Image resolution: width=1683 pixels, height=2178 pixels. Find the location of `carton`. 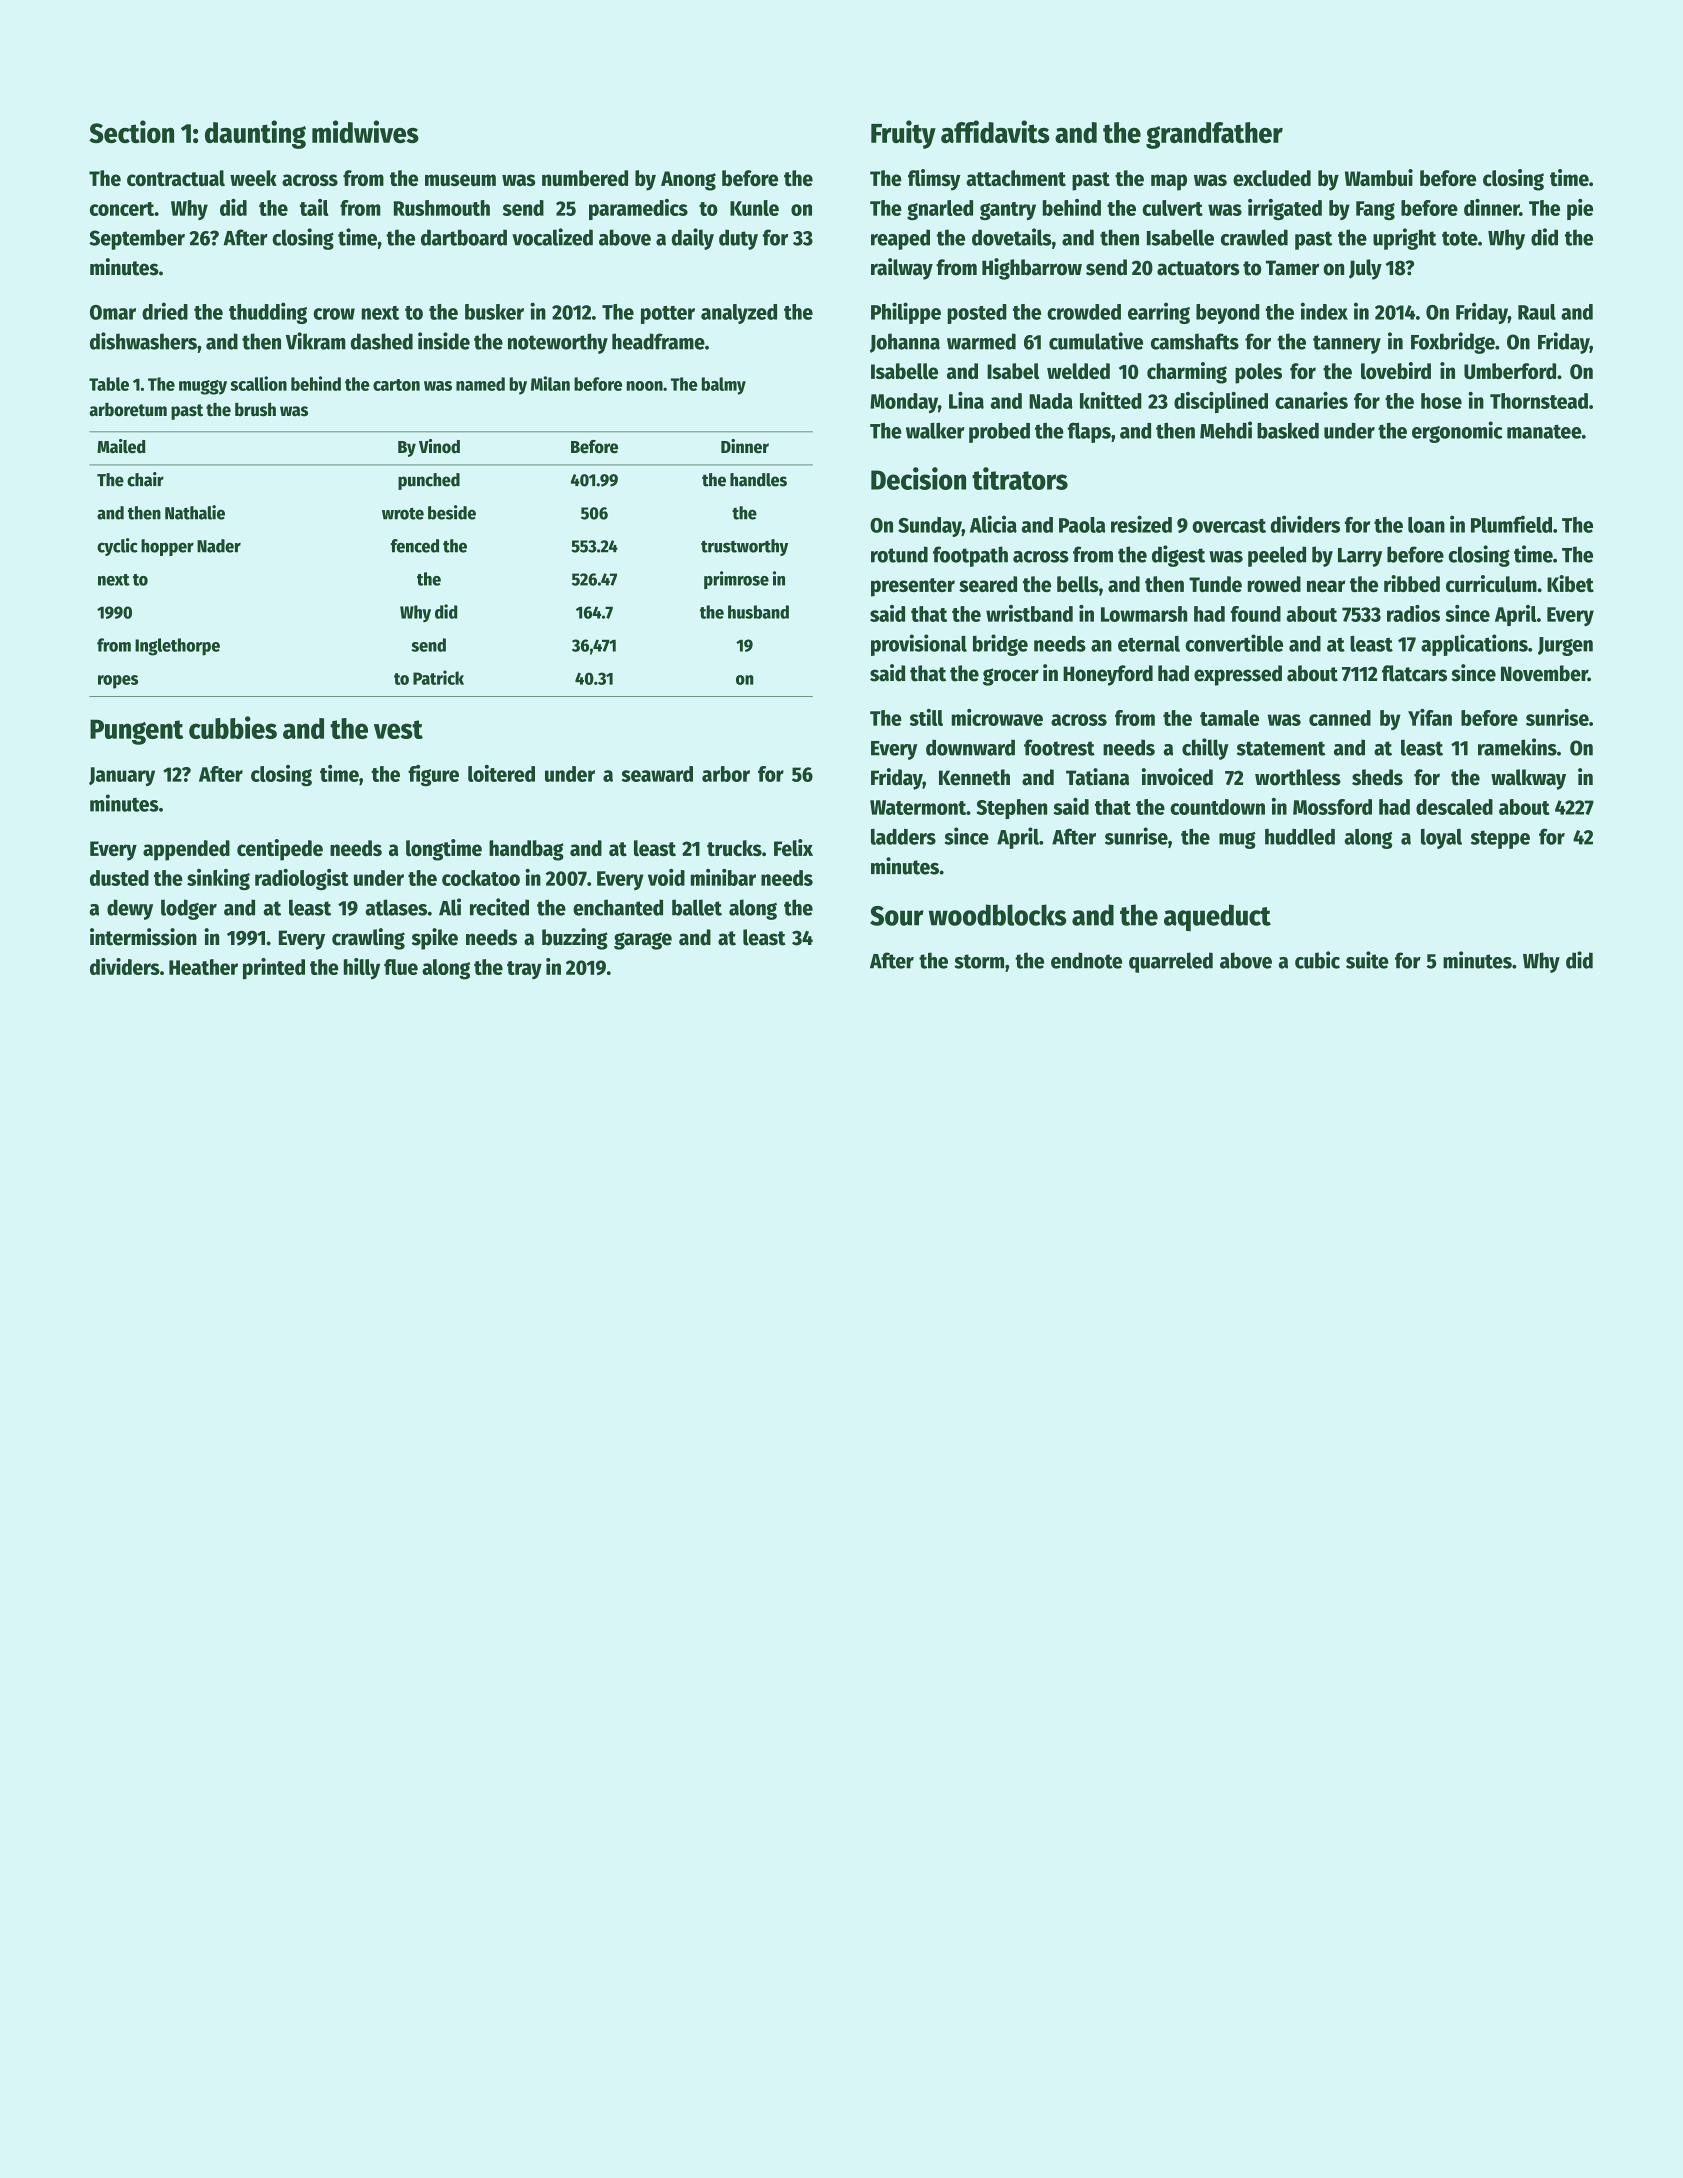

carton is located at coordinates (396, 385).
